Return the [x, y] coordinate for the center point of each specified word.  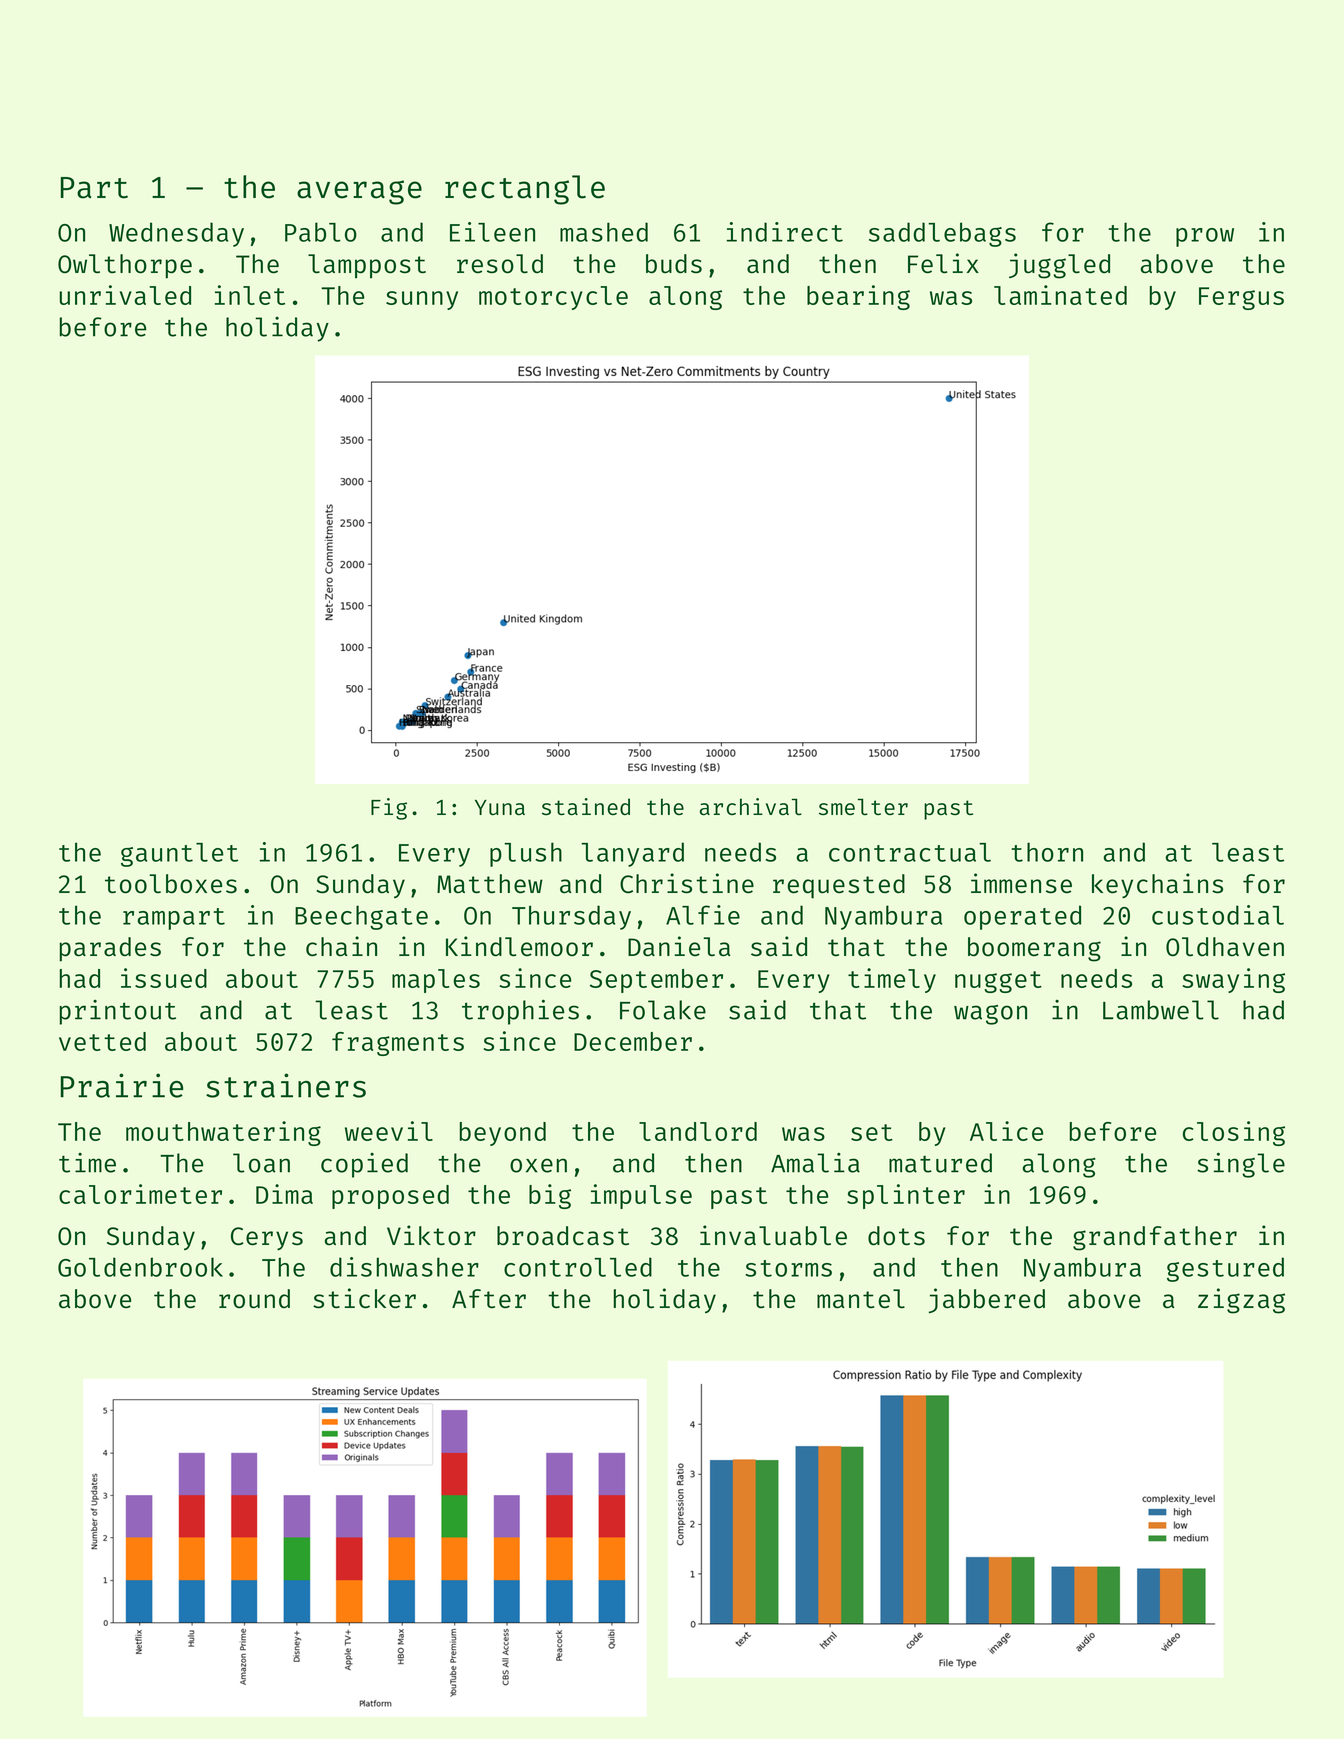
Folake [663, 1010]
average [359, 192]
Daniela [679, 946]
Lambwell [1161, 1010]
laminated [1060, 295]
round [254, 1299]
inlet [250, 295]
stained [586, 806]
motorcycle [553, 298]
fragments [398, 1044]
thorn [1047, 852]
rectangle [525, 190]
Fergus [1241, 298]
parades [110, 949]
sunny [422, 300]
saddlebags [942, 234]
